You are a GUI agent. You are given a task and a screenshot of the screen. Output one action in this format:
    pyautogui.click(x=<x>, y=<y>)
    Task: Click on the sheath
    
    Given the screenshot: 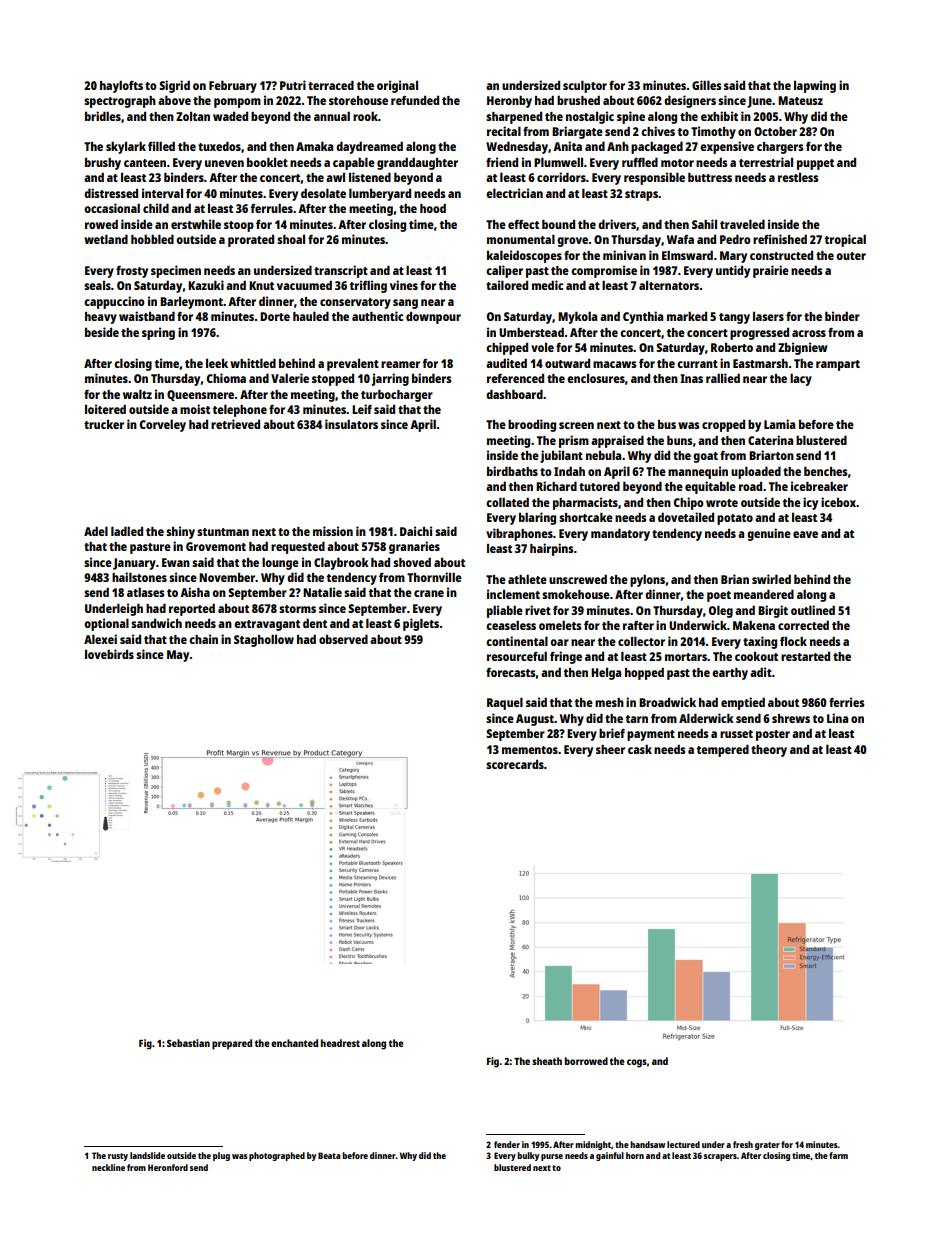 What is the action you would take?
    pyautogui.click(x=547, y=1061)
